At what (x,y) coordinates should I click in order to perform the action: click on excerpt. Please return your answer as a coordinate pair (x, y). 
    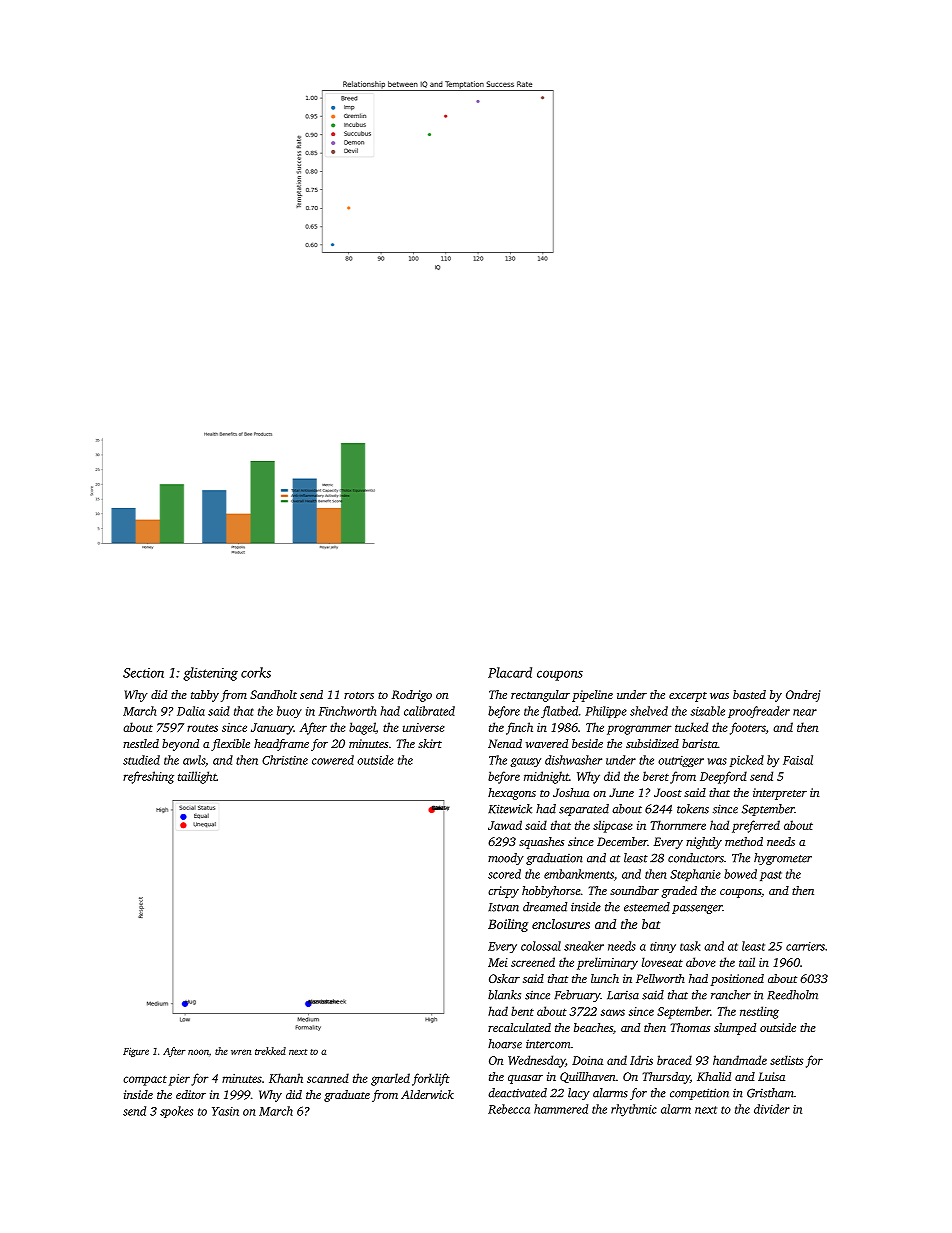
    Looking at the image, I should click on (688, 697).
